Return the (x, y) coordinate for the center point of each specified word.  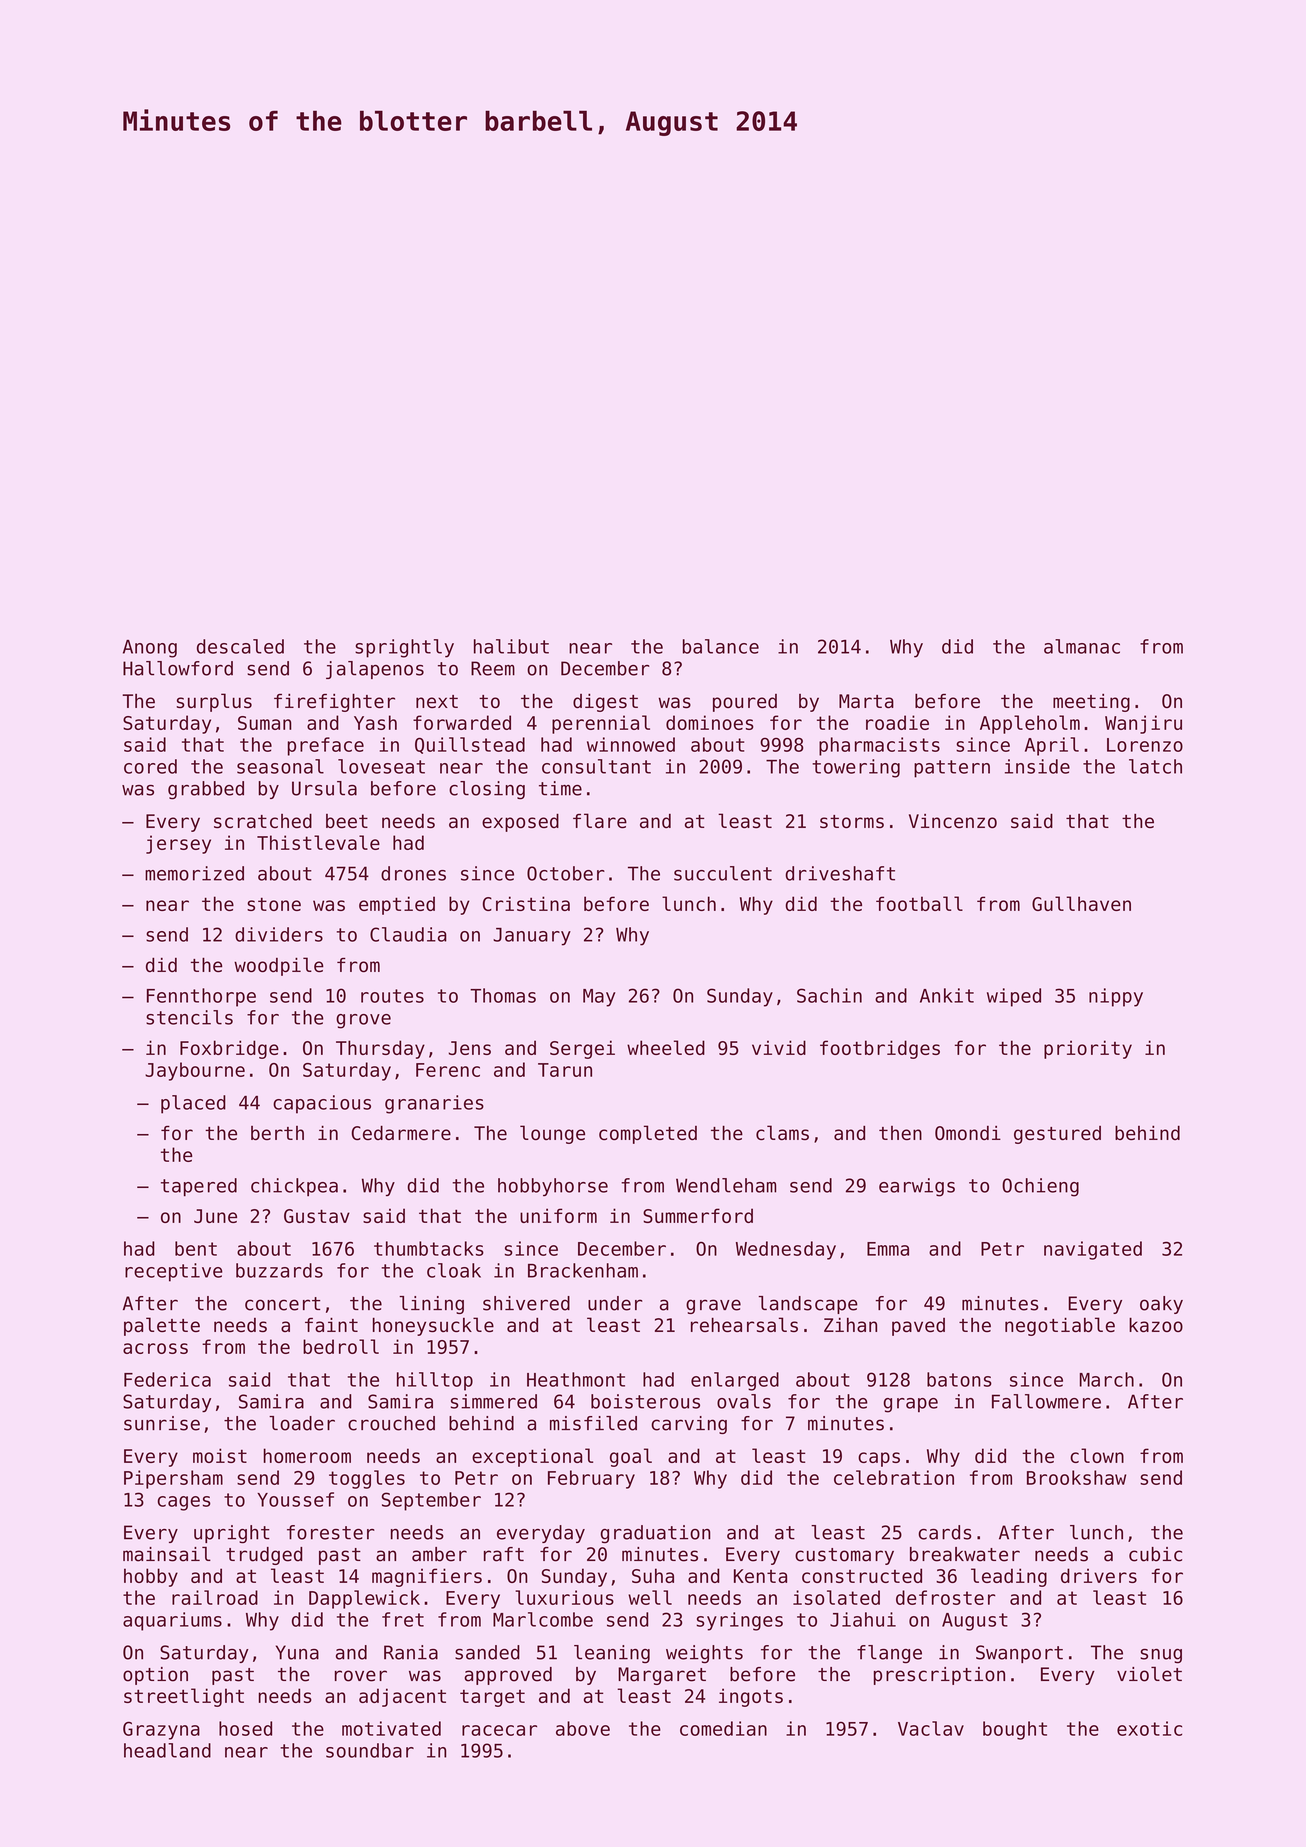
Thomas (503, 995)
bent (196, 1248)
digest (605, 703)
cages (184, 1503)
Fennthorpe (201, 997)
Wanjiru (1143, 724)
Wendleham (726, 1185)
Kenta (760, 1576)
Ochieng (1040, 1187)
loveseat (381, 766)
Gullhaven (1081, 903)
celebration (894, 1477)
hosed (245, 1728)
